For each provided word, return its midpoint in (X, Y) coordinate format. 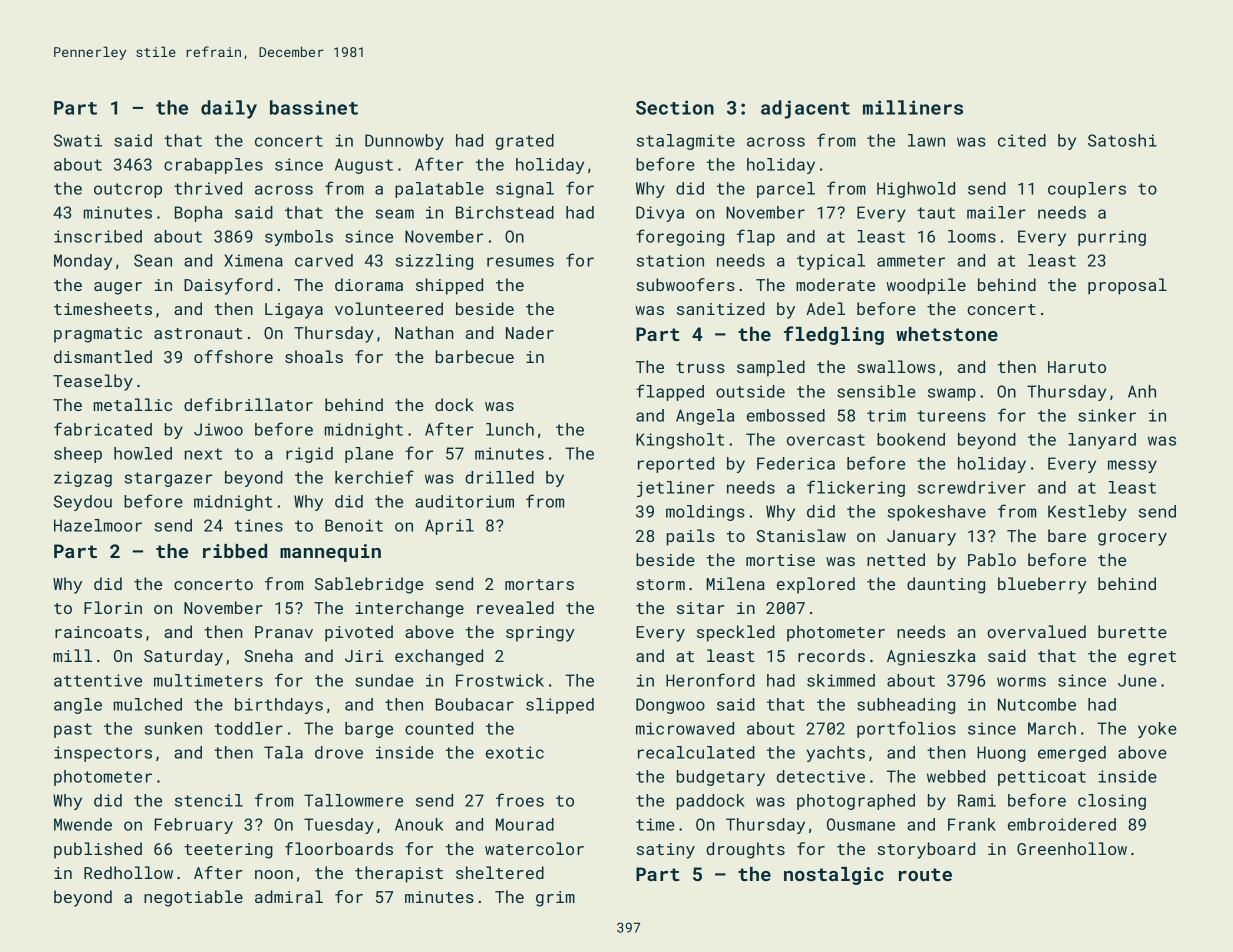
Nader (530, 332)
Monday (83, 262)
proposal (1127, 286)
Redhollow (128, 872)
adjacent (805, 109)
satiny (665, 851)
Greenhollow (1072, 848)
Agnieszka (931, 657)
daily (229, 109)
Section (675, 107)
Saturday (183, 657)
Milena (735, 583)
